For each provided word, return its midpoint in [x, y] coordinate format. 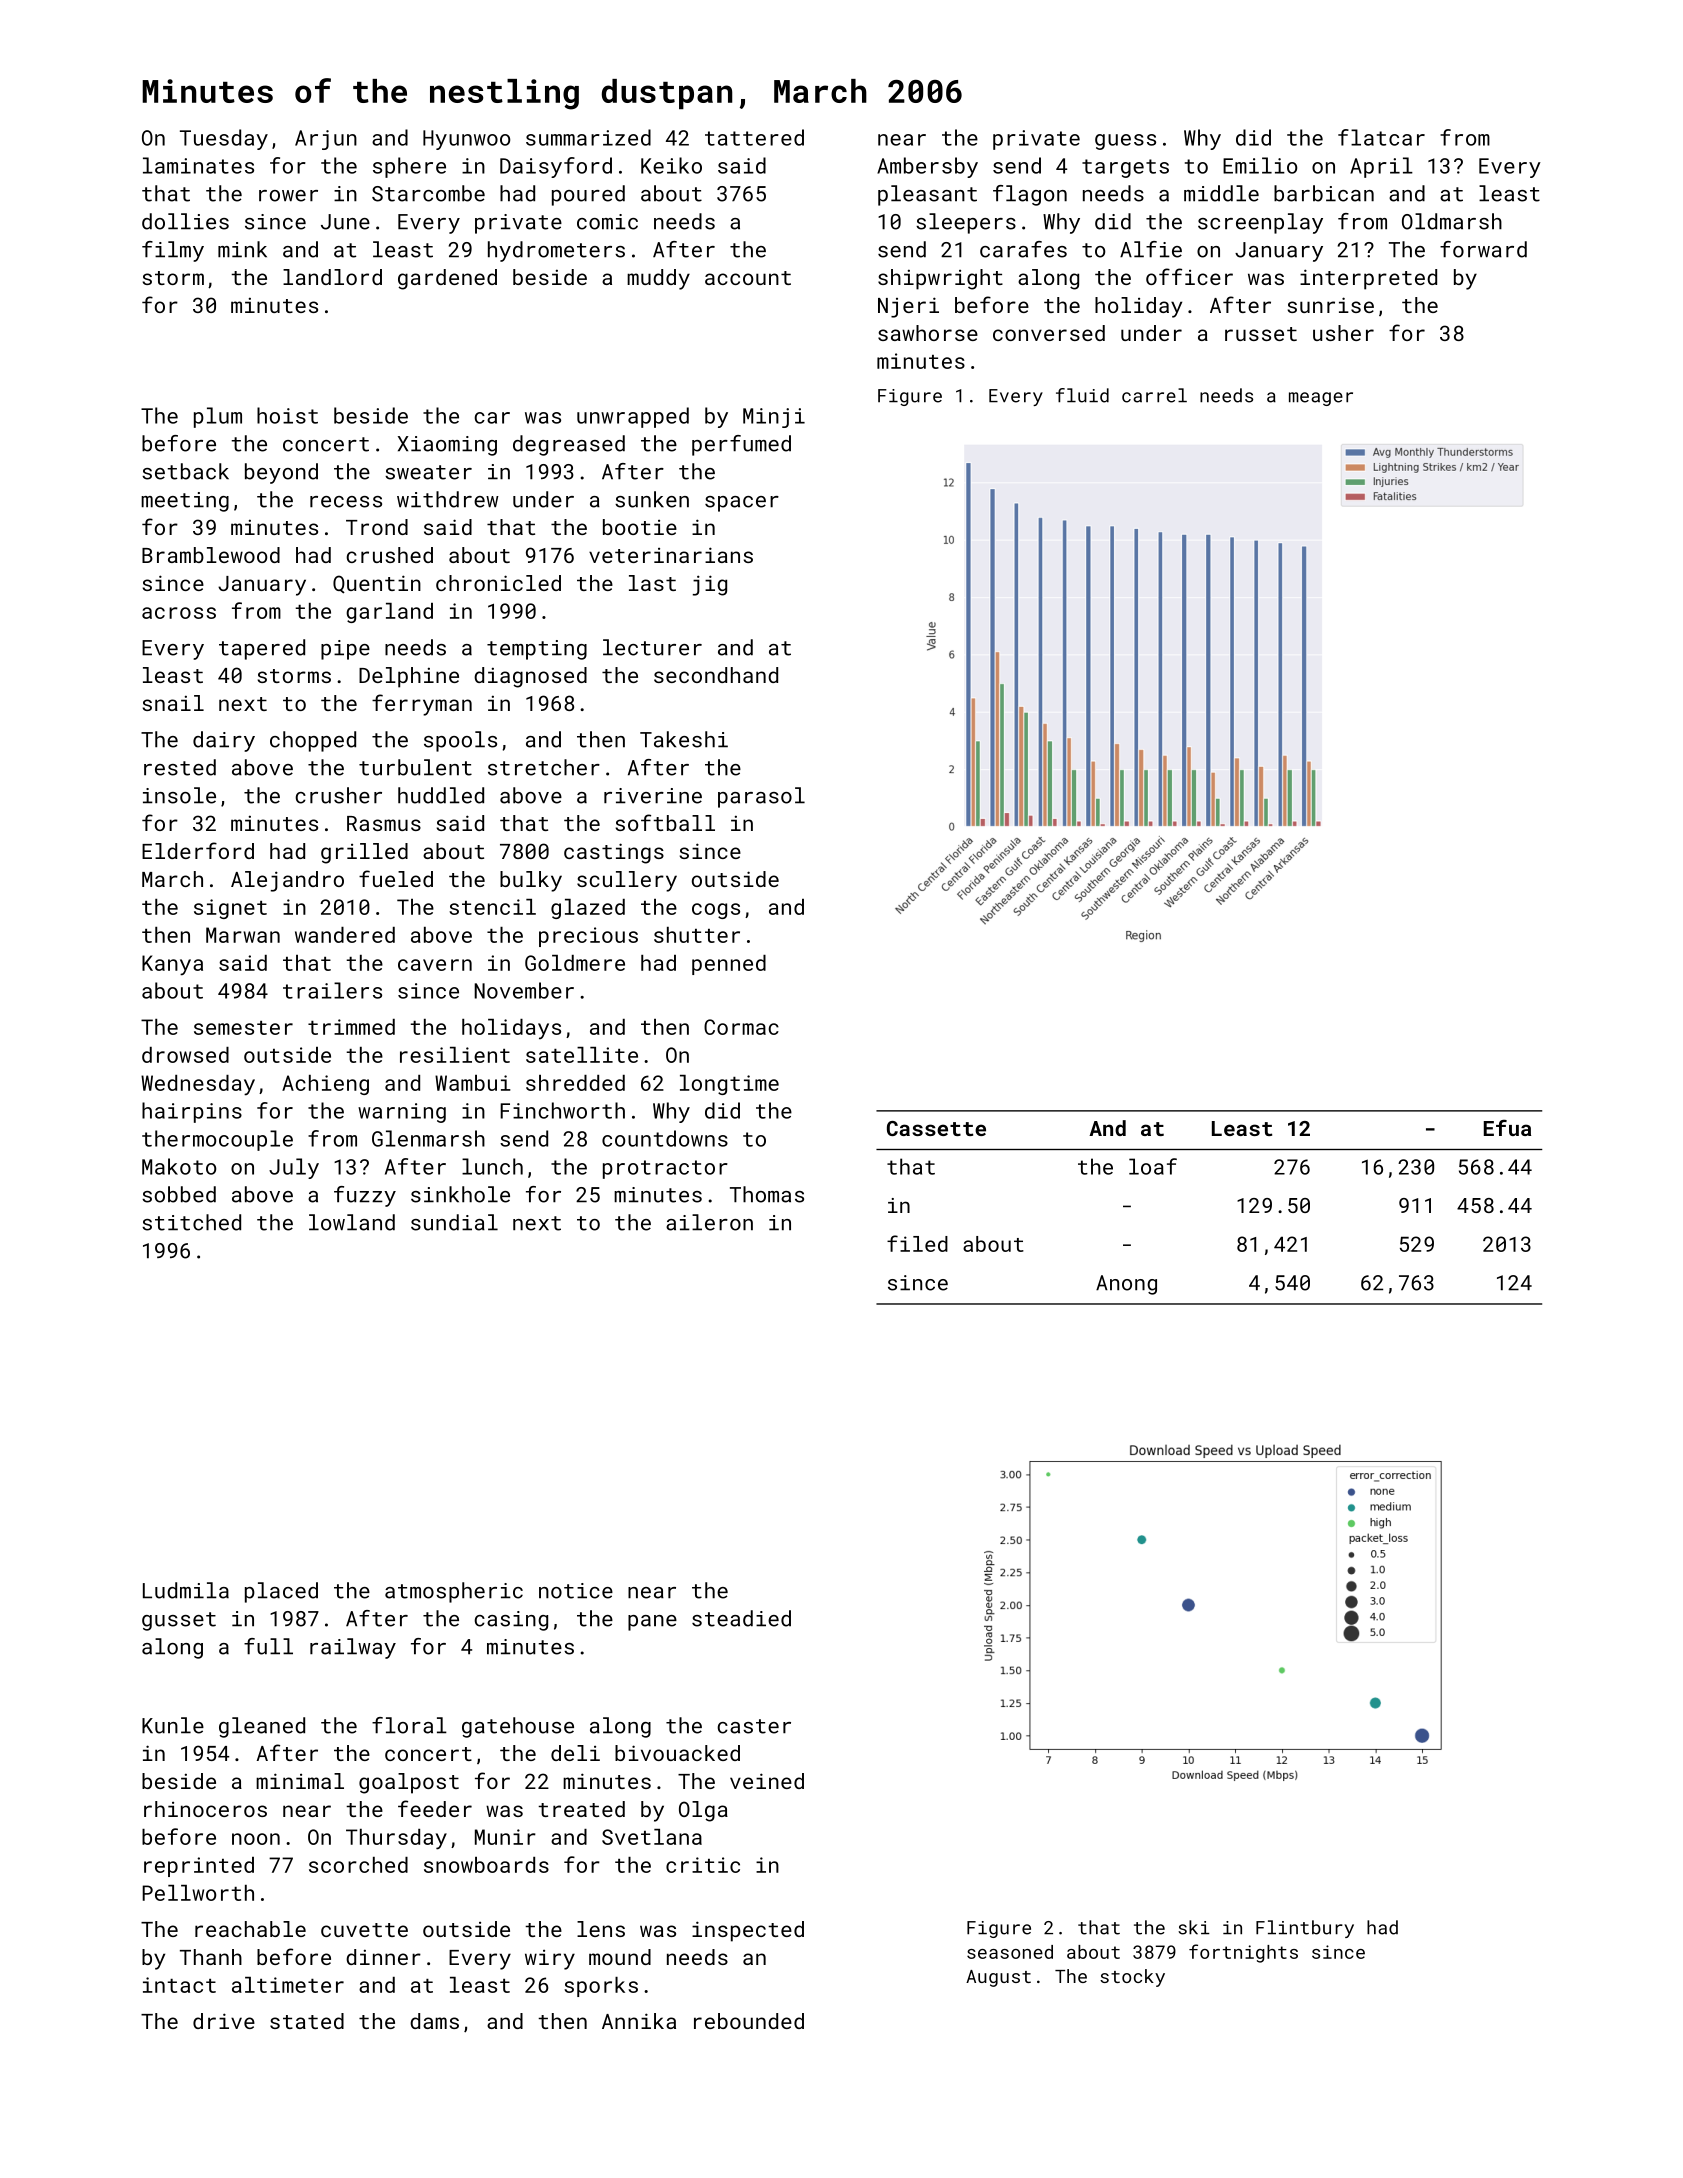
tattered [754, 137]
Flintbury [1305, 1929]
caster [754, 1726]
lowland [352, 1222]
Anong [1126, 1285]
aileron [709, 1222]
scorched [358, 1865]
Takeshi [684, 739]
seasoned [1010, 1952]
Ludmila [186, 1590]
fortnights [1243, 1953]
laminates [198, 165]
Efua [1507, 1127]
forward [1483, 249]
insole [179, 795]
